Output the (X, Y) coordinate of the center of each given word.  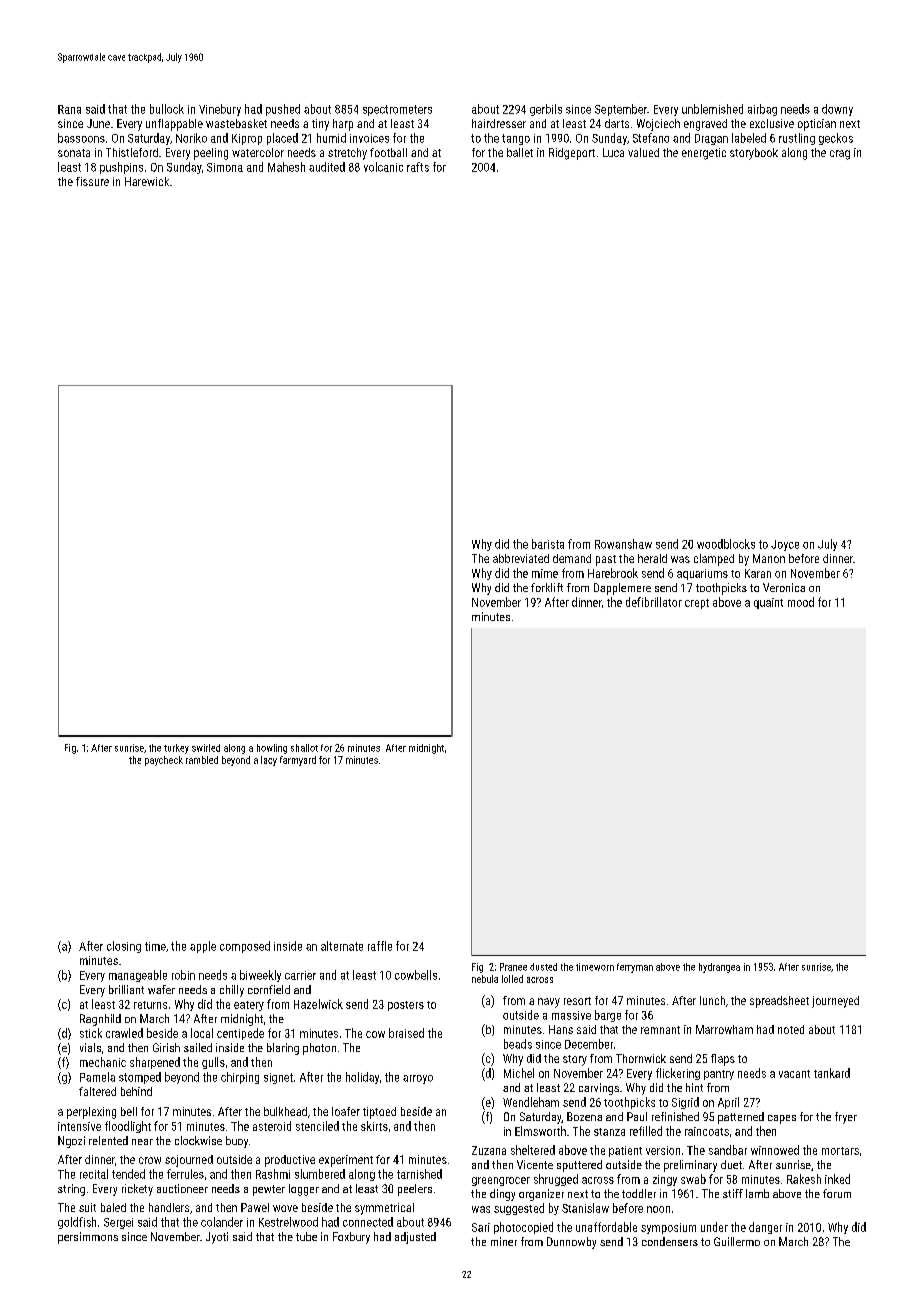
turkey (176, 749)
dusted (543, 967)
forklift (547, 587)
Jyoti (217, 1238)
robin (183, 975)
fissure (92, 181)
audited (327, 167)
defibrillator (654, 602)
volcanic (383, 167)
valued (643, 152)
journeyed (835, 1002)
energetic (704, 154)
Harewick (147, 181)
